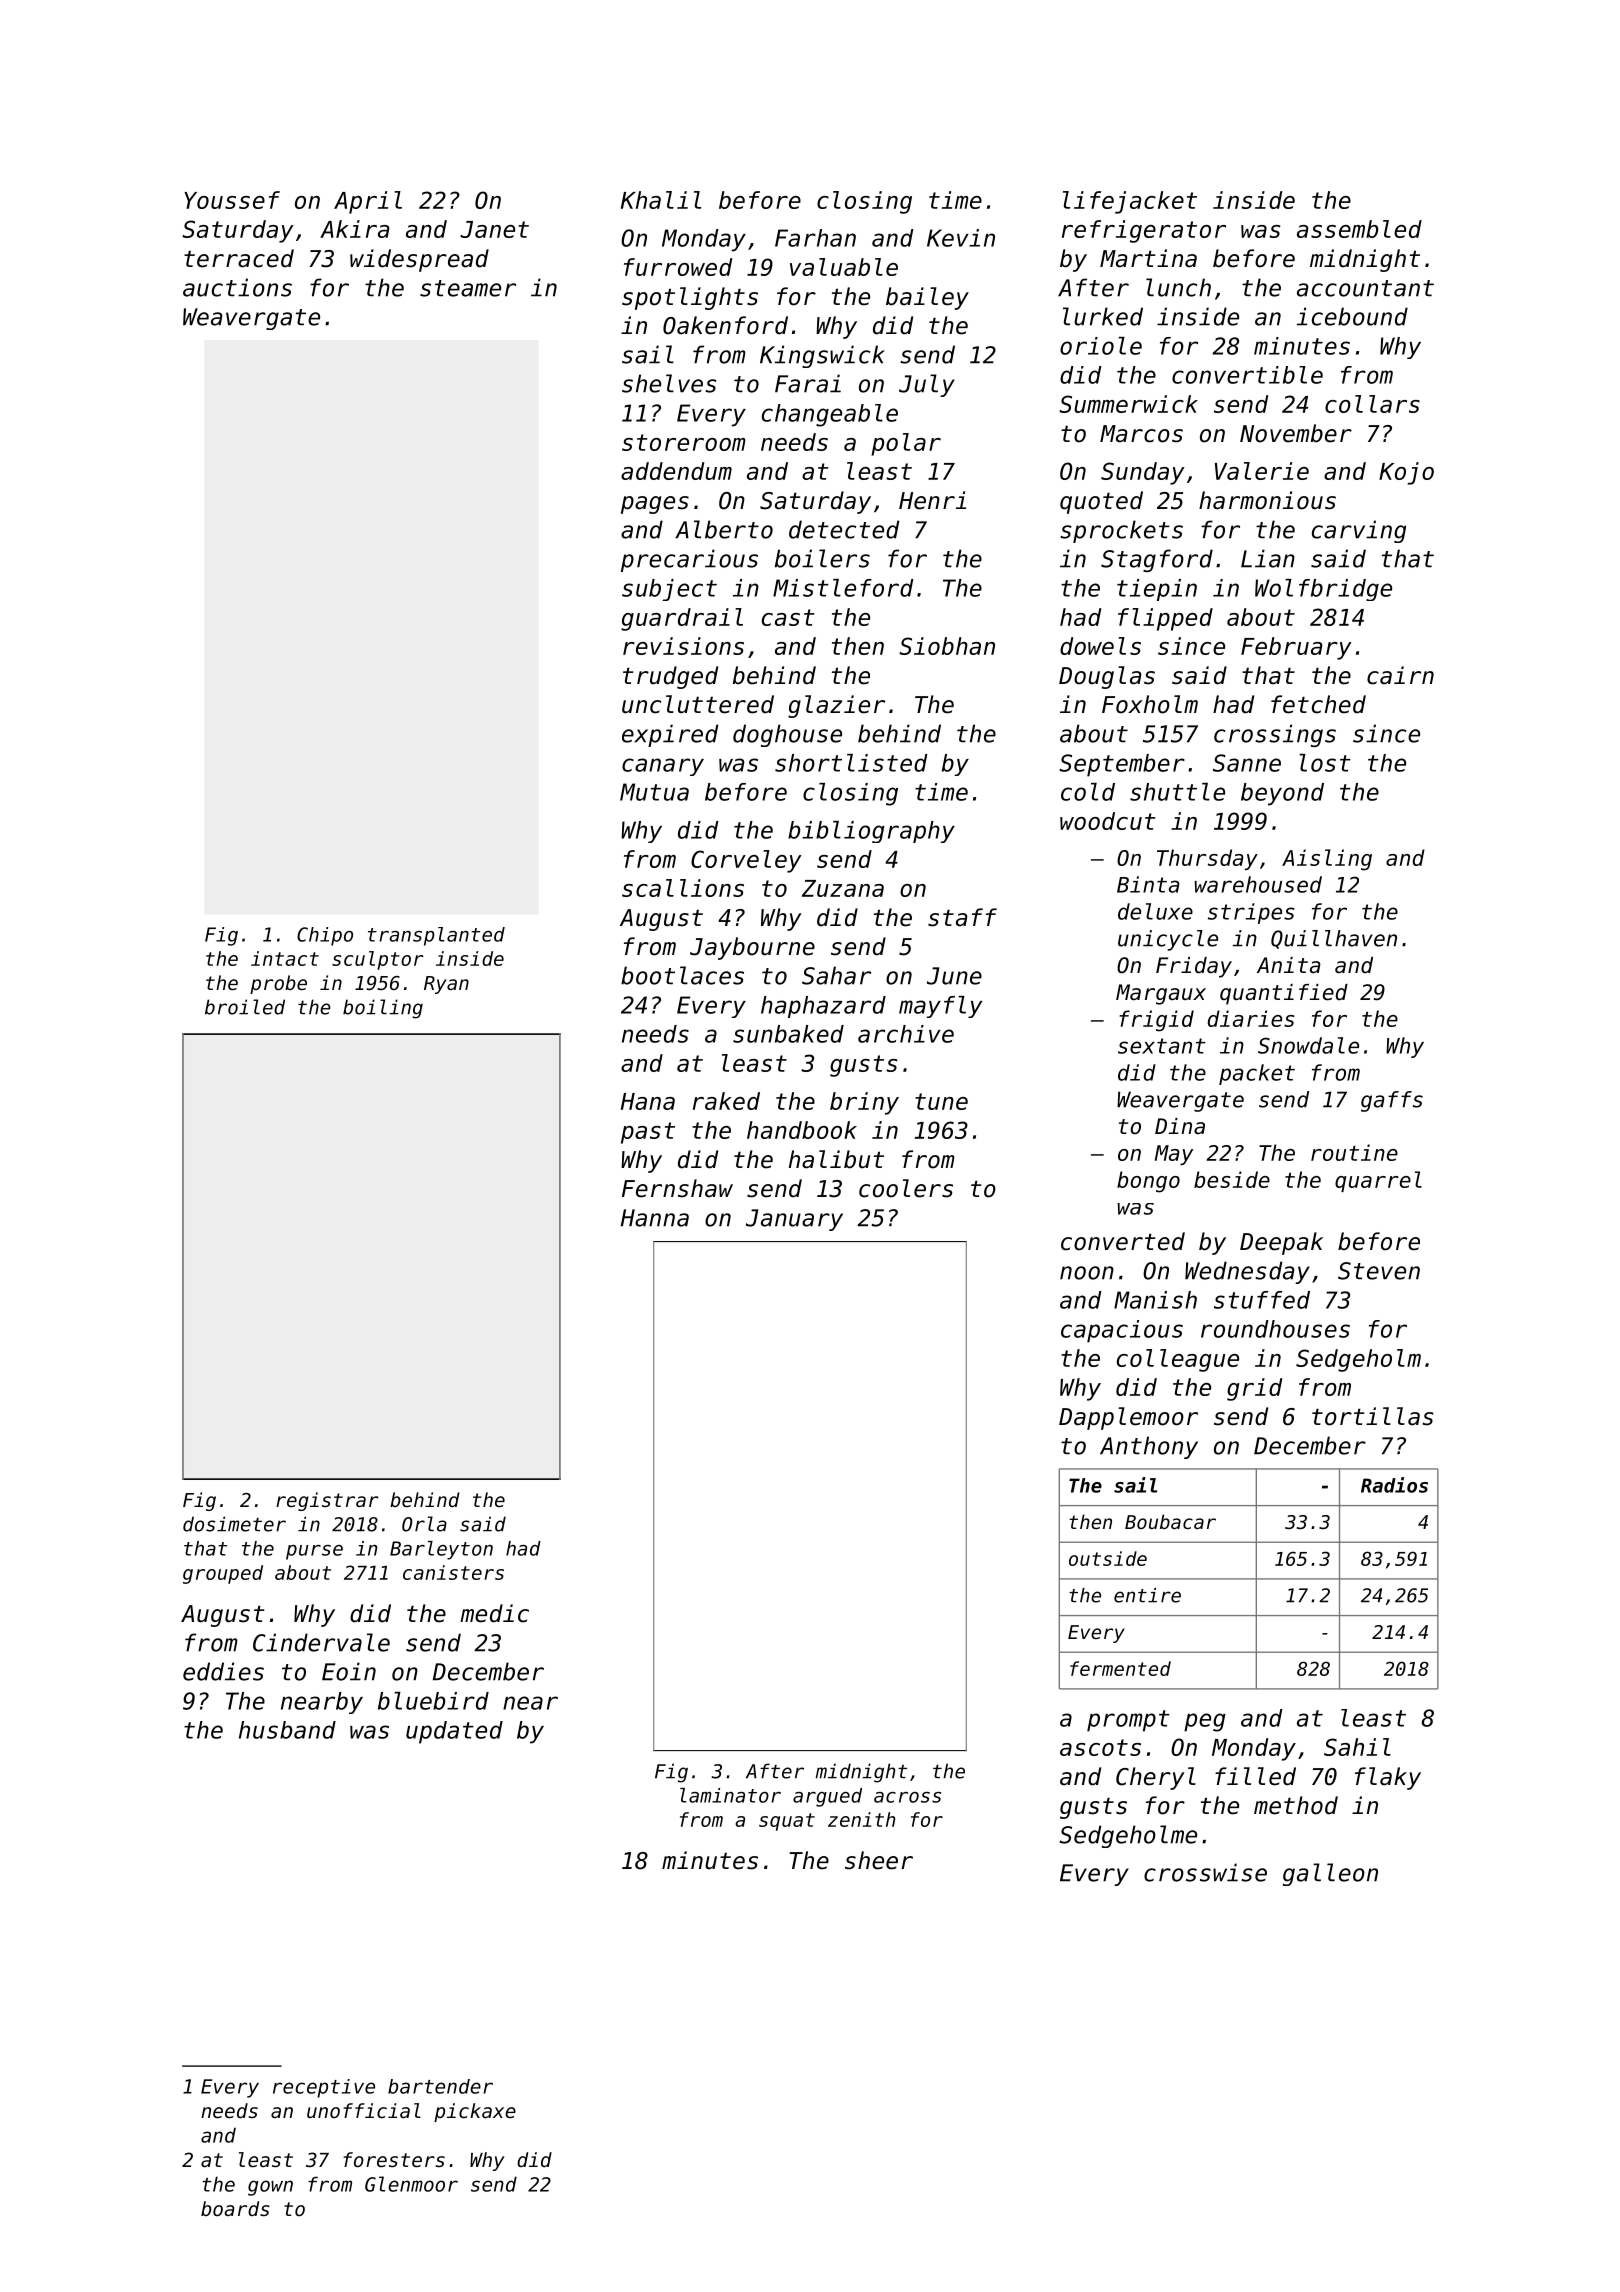 The width and height of the screenshot is (1620, 2292). Describe the element at coordinates (927, 385) in the screenshot. I see `July` at that location.
